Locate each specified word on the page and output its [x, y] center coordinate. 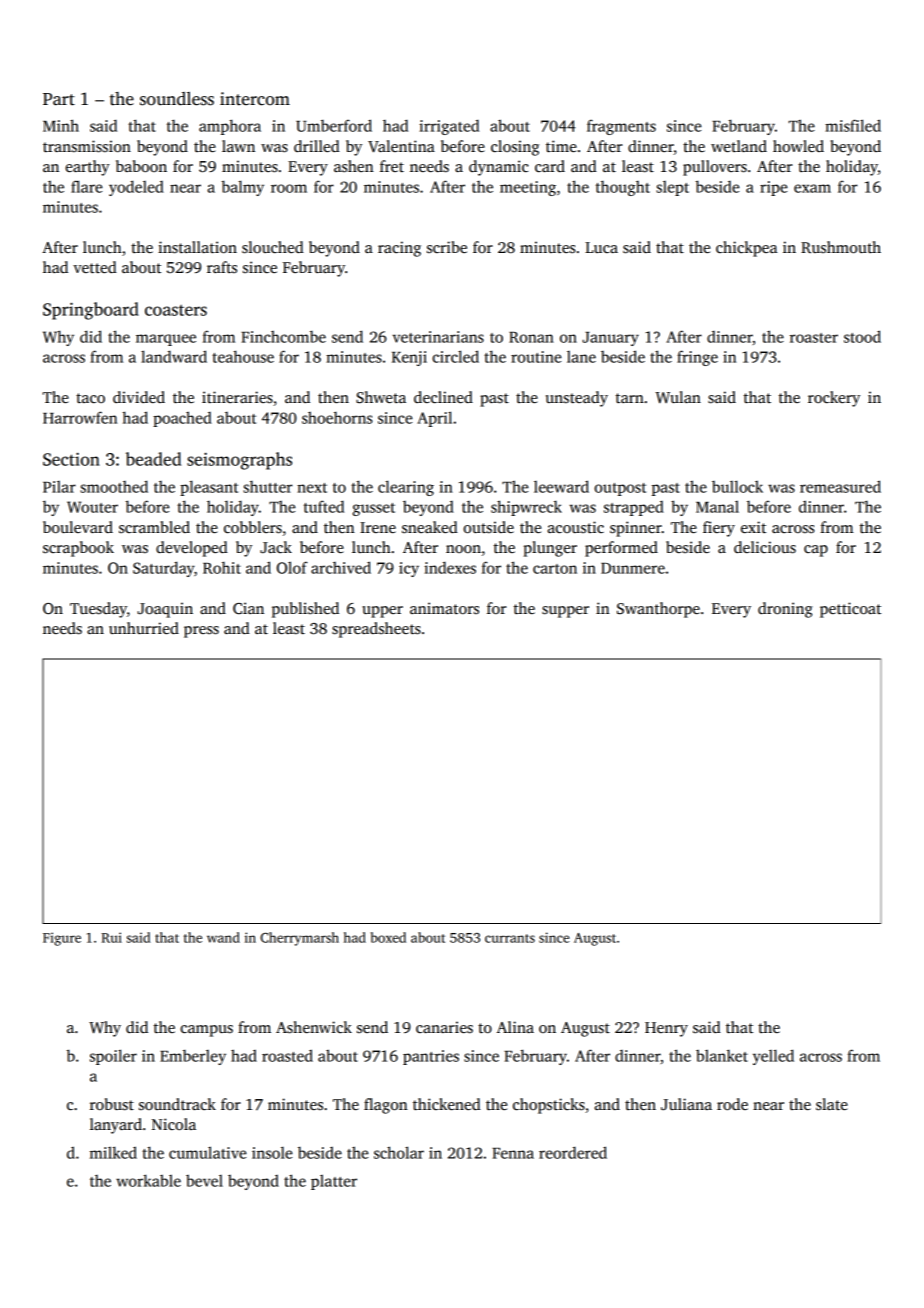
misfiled [853, 125]
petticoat [850, 610]
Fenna [513, 1153]
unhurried [144, 628]
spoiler [113, 1057]
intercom [255, 99]
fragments [621, 127]
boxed [388, 937]
